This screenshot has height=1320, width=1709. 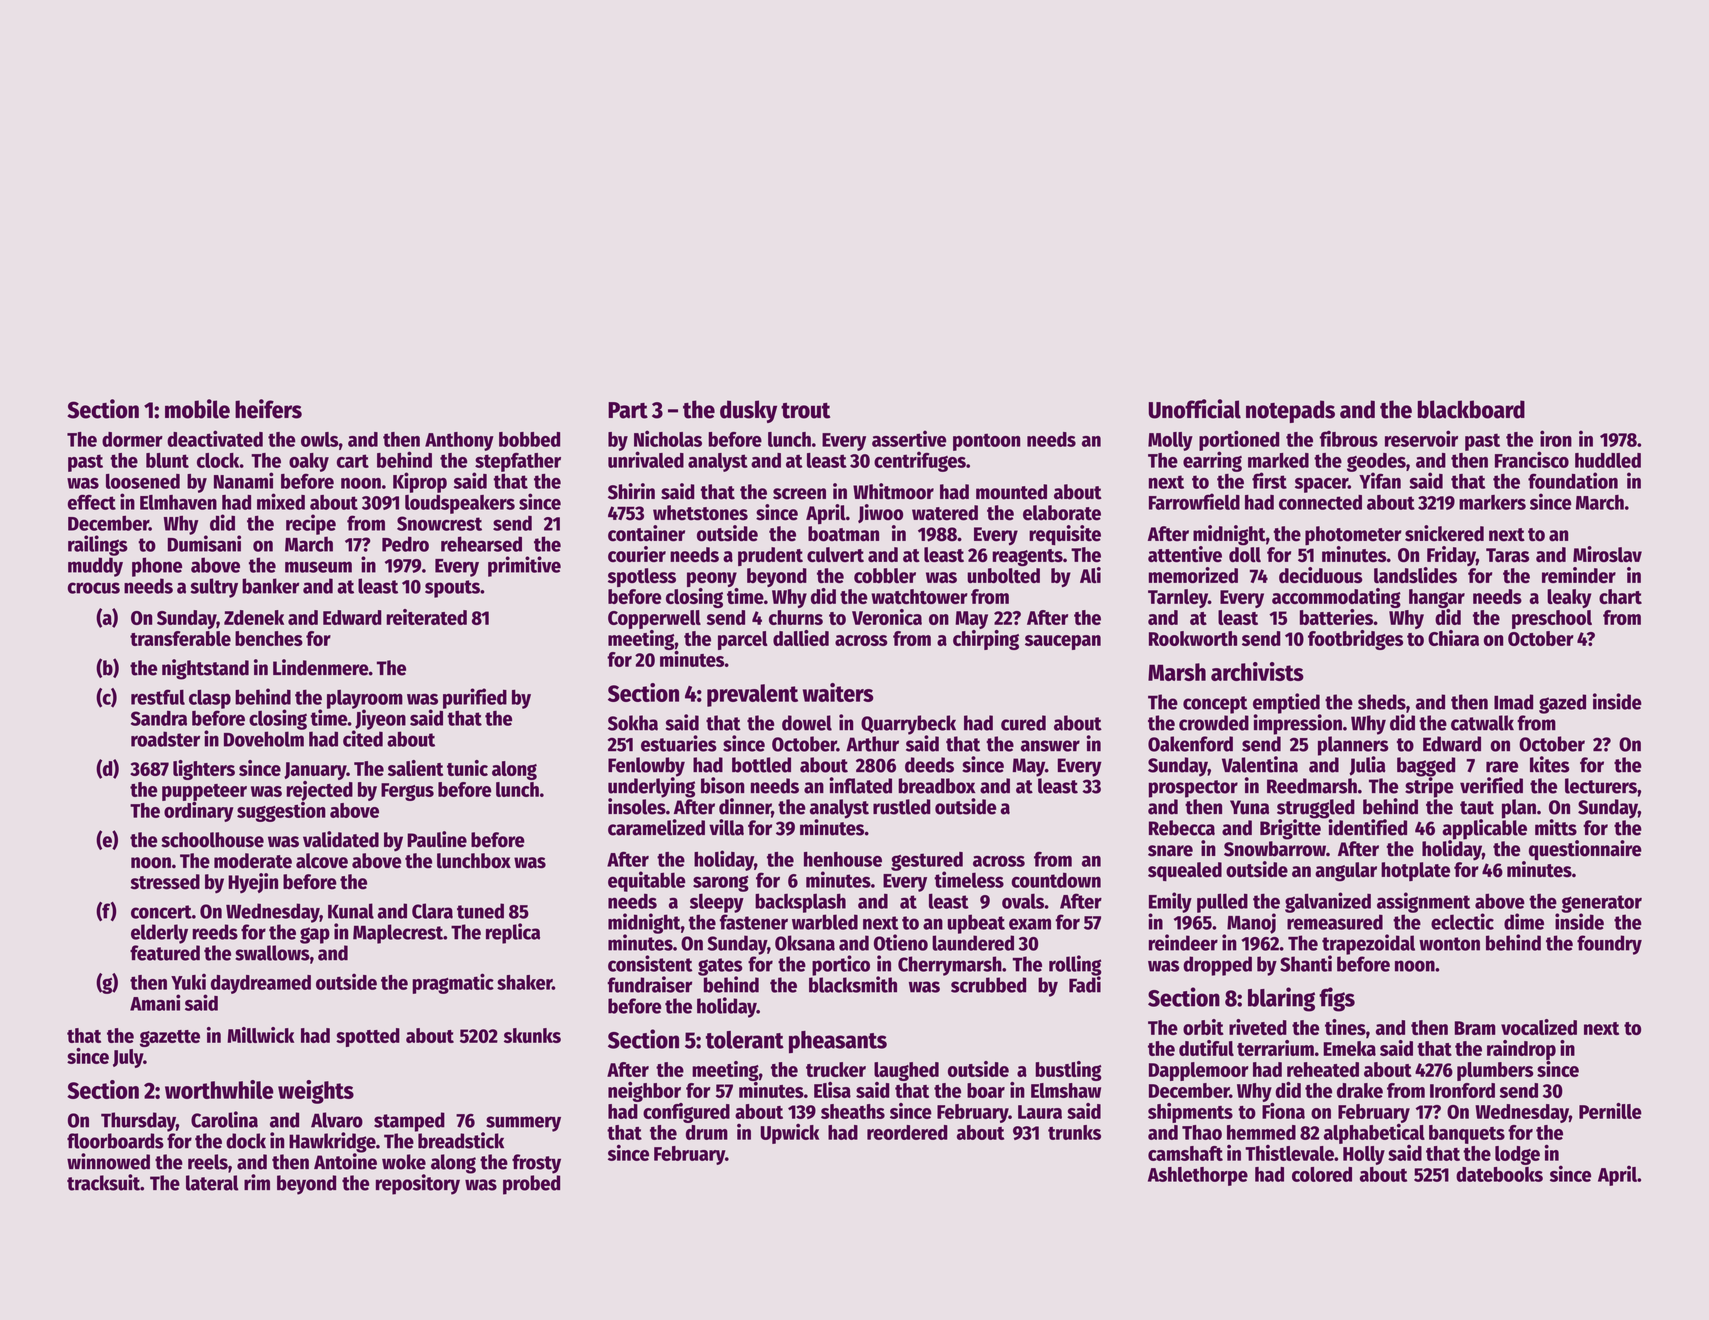 I want to click on mobile, so click(x=197, y=409).
